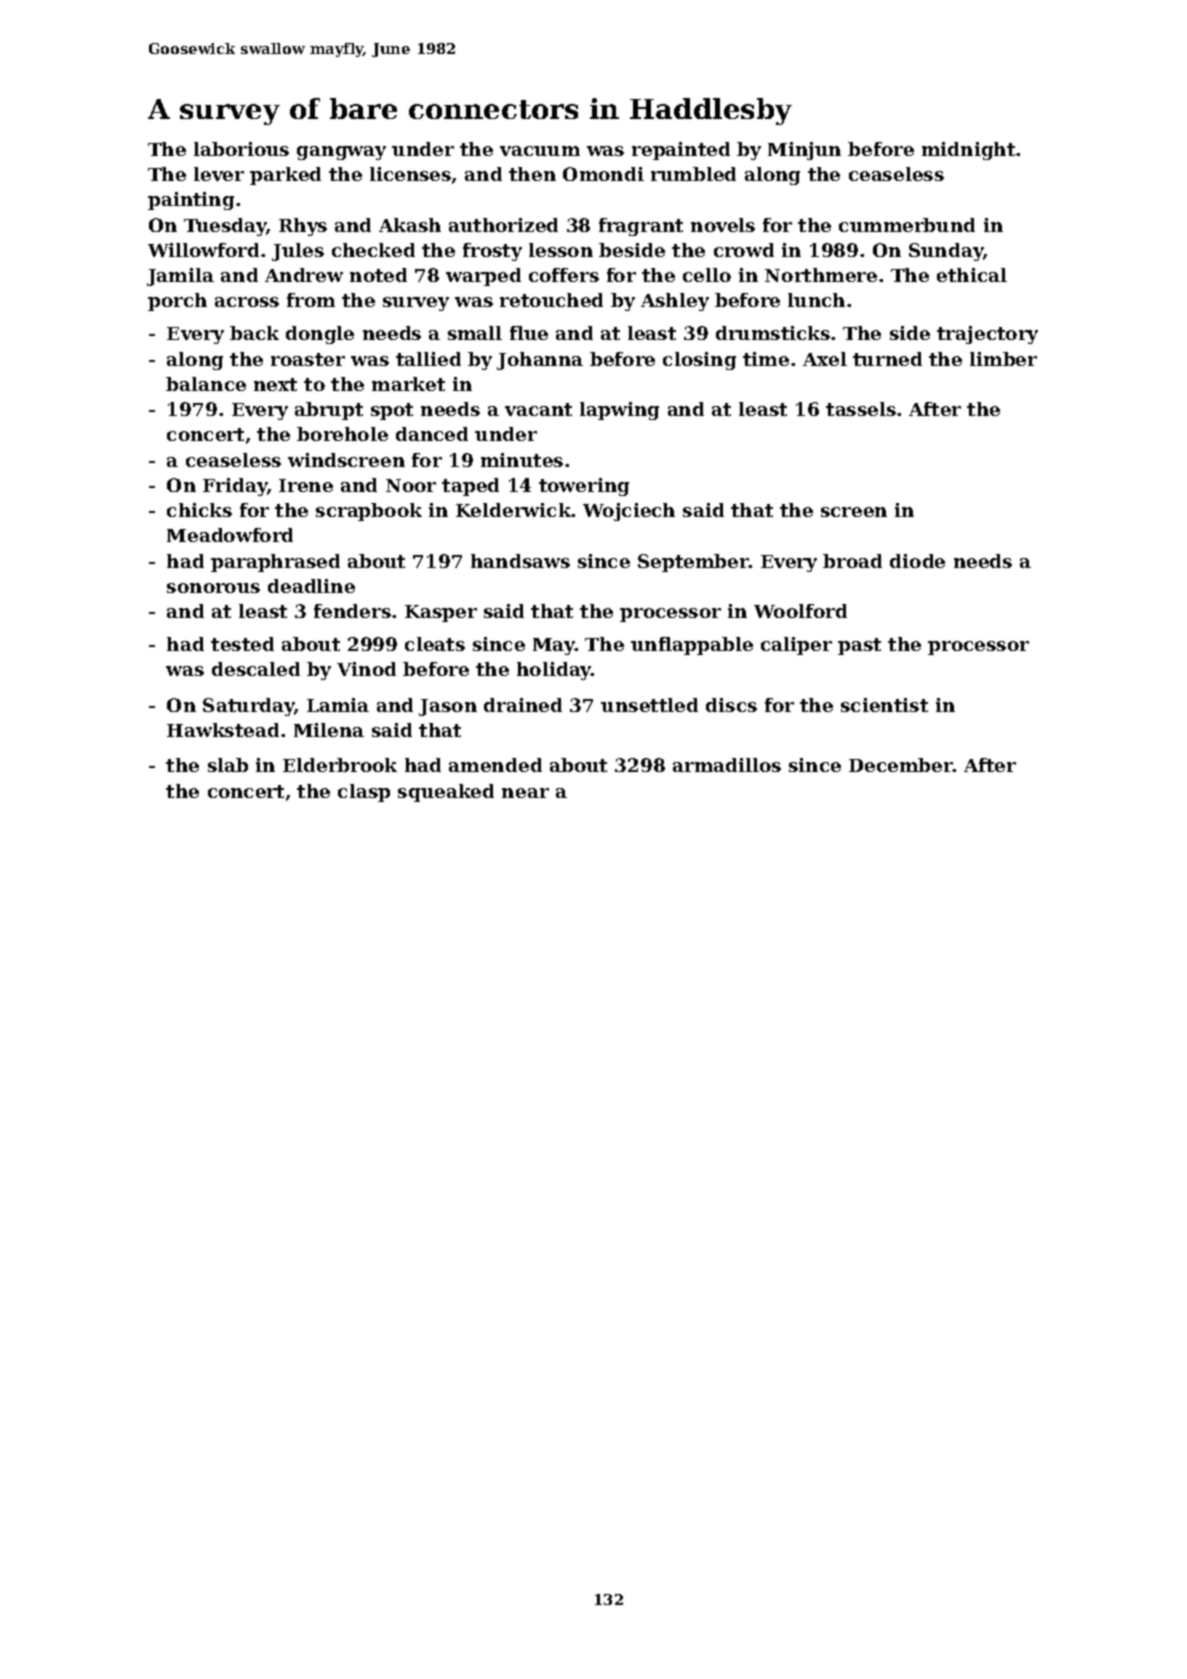  What do you see at coordinates (917, 561) in the page?
I see `diode` at bounding box center [917, 561].
